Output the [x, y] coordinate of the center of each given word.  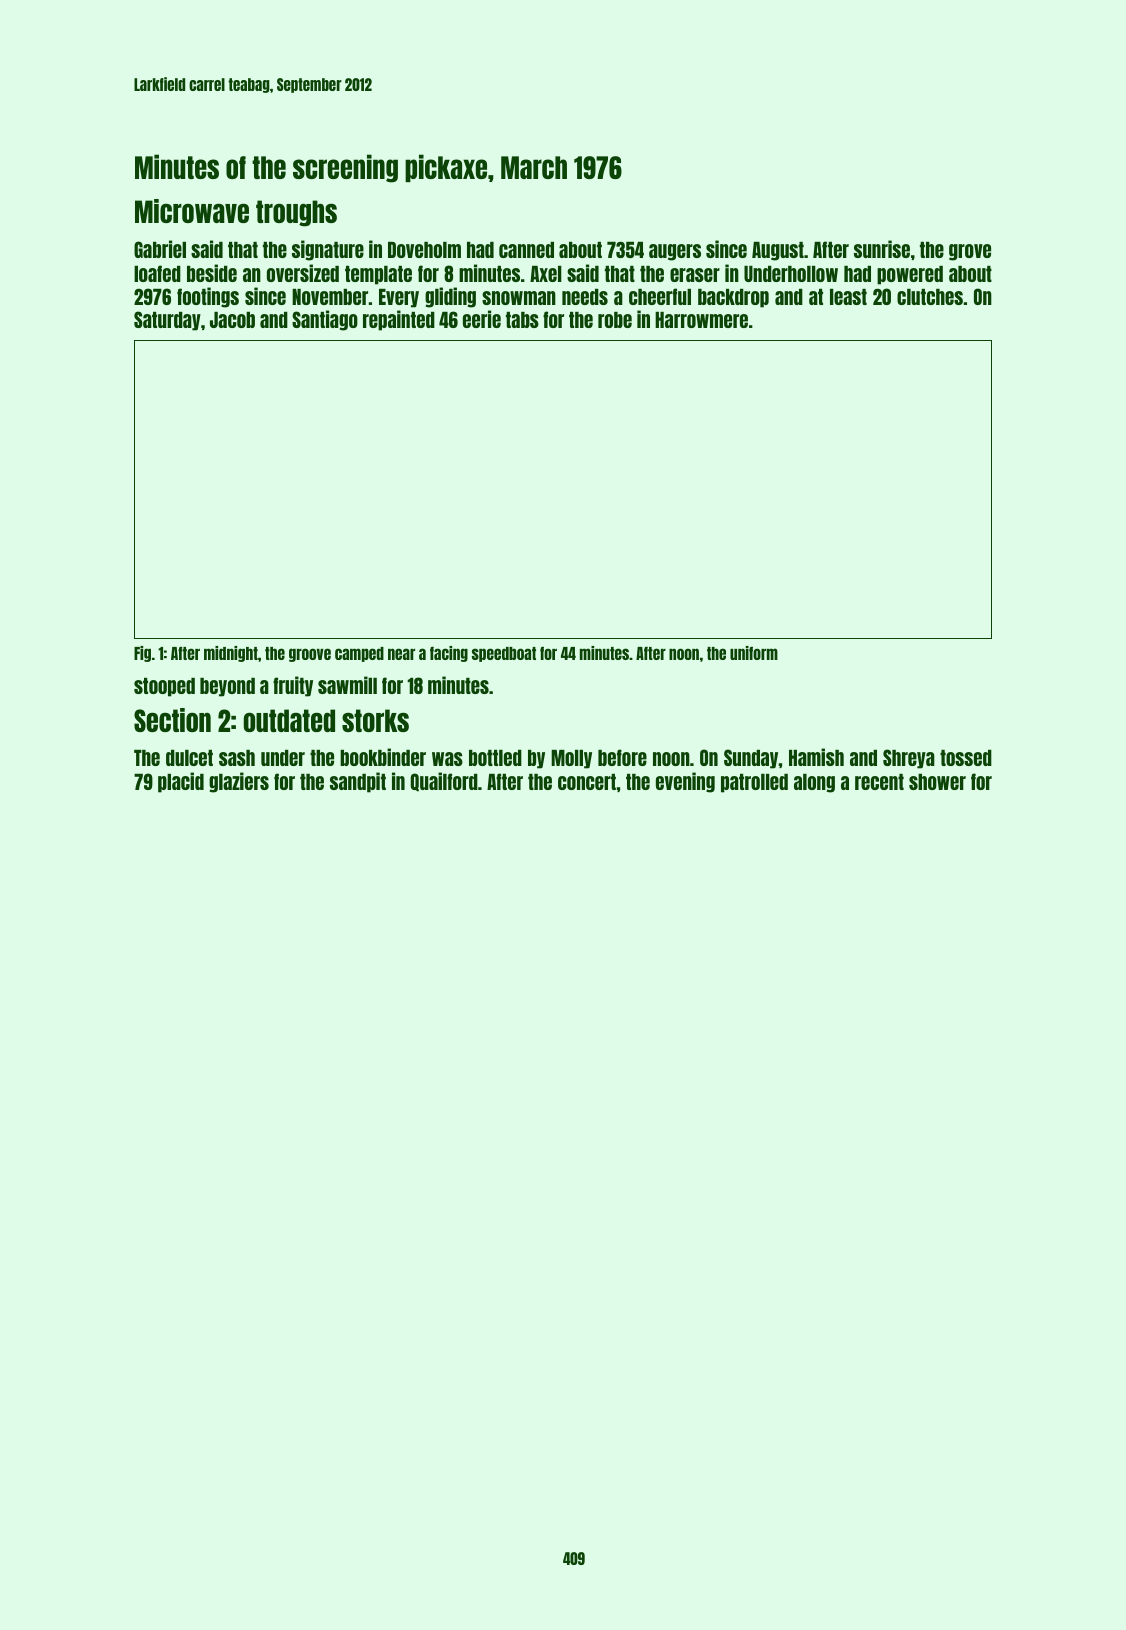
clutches [930, 297]
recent [879, 782]
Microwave [192, 211]
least [848, 297]
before [622, 757]
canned [526, 250]
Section [172, 720]
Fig [142, 654]
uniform [754, 653]
